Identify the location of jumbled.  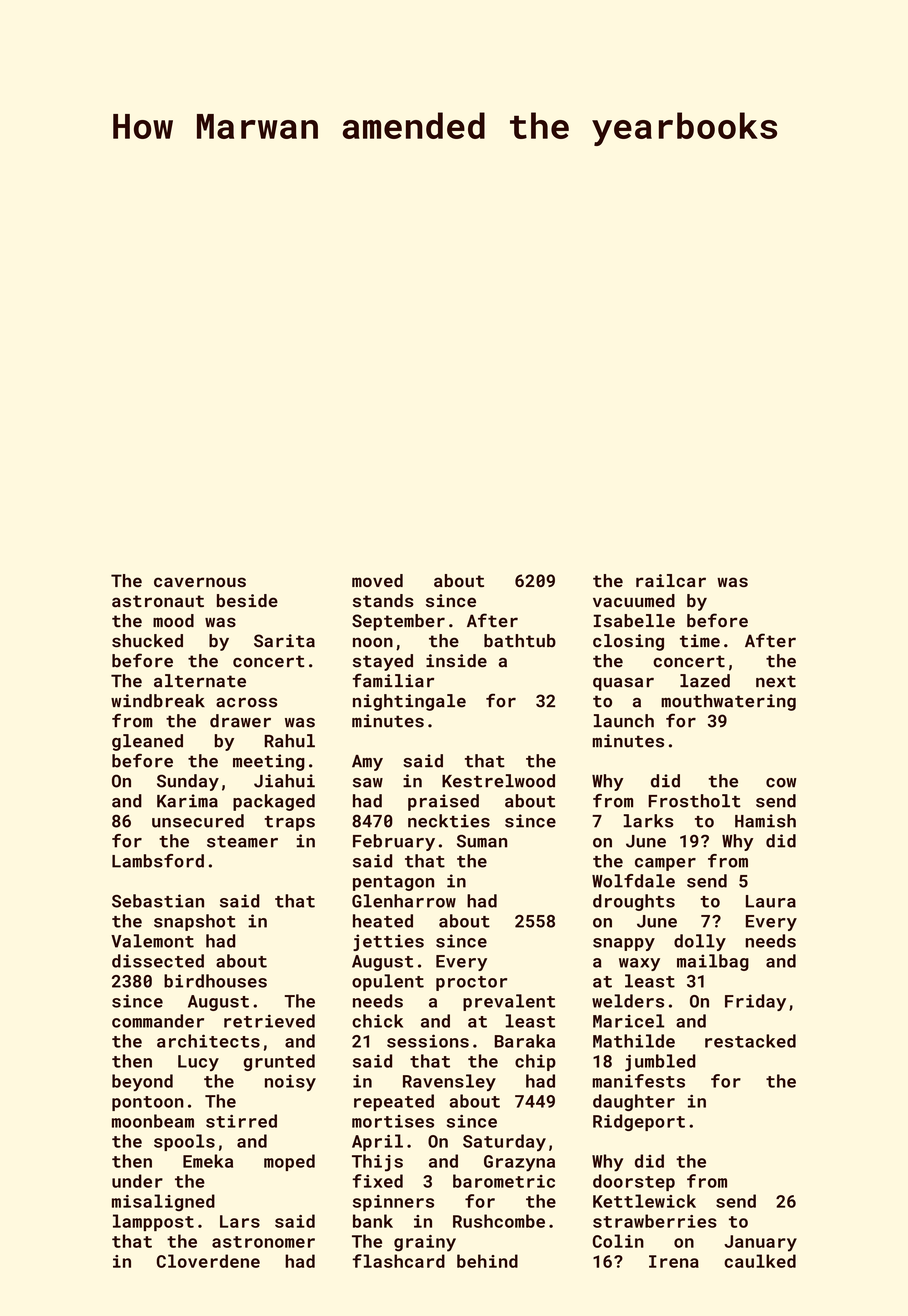
(660, 1062).
